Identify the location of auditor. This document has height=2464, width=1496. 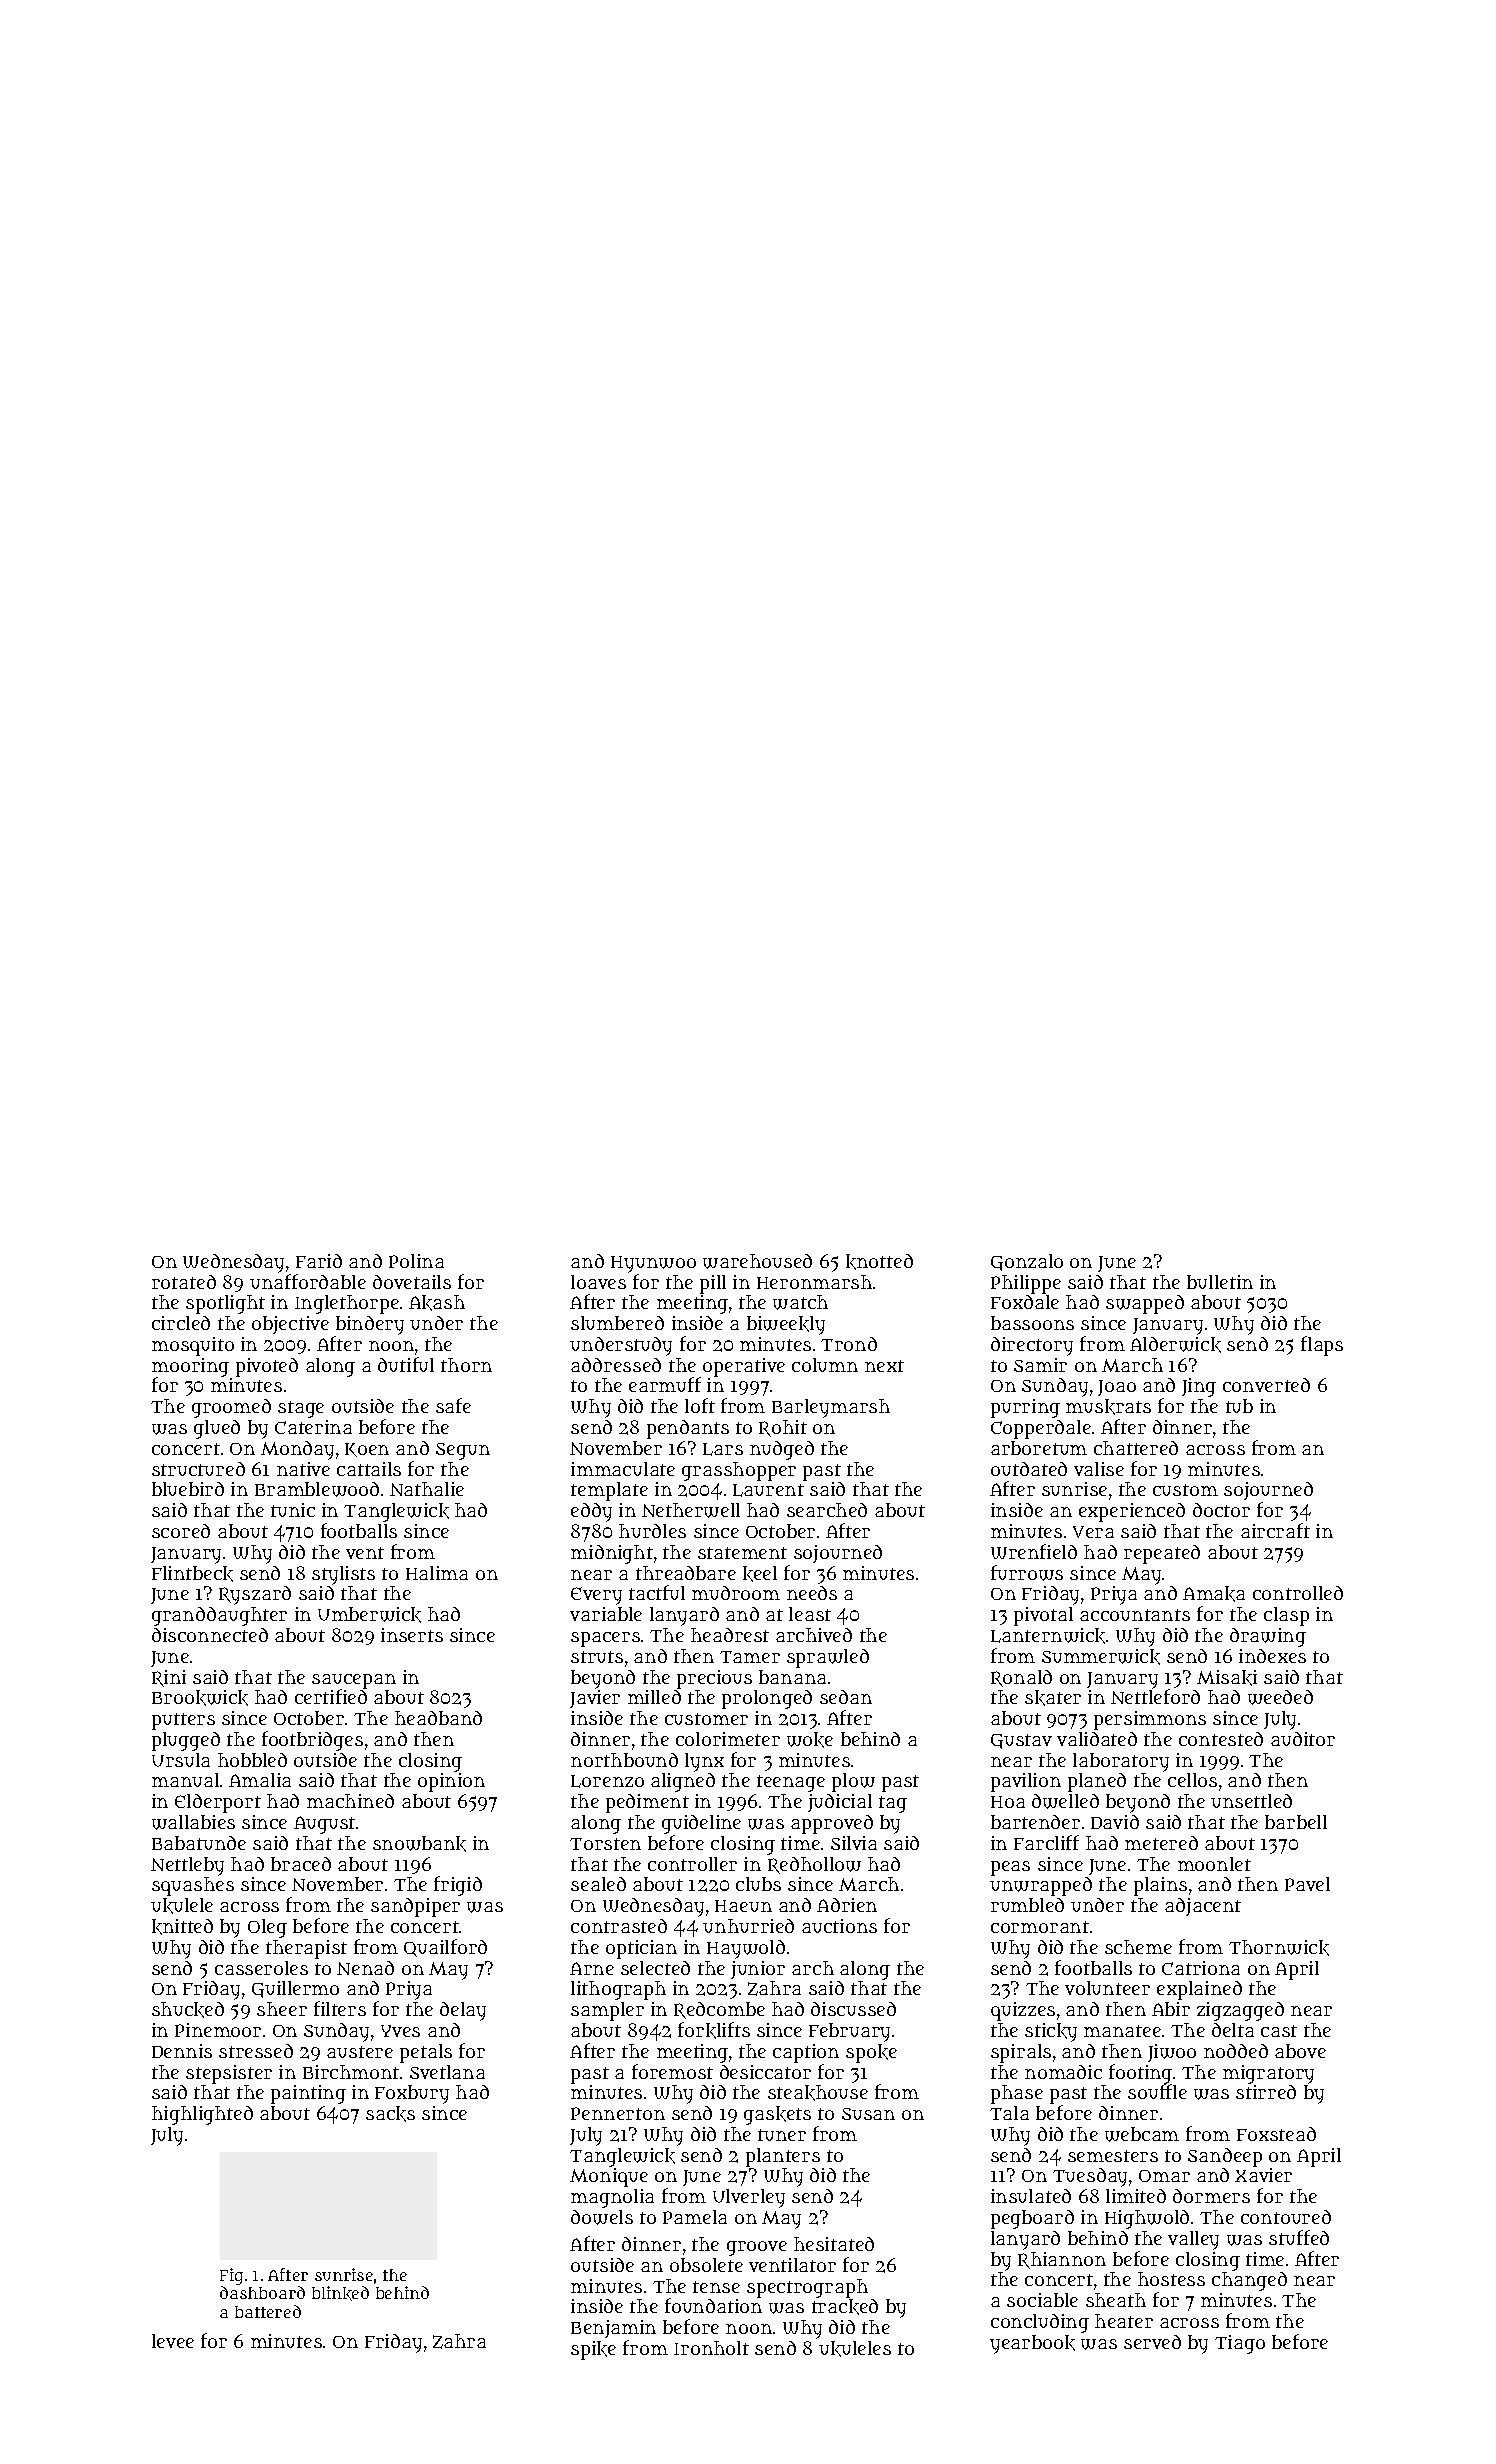
(1303, 1739).
